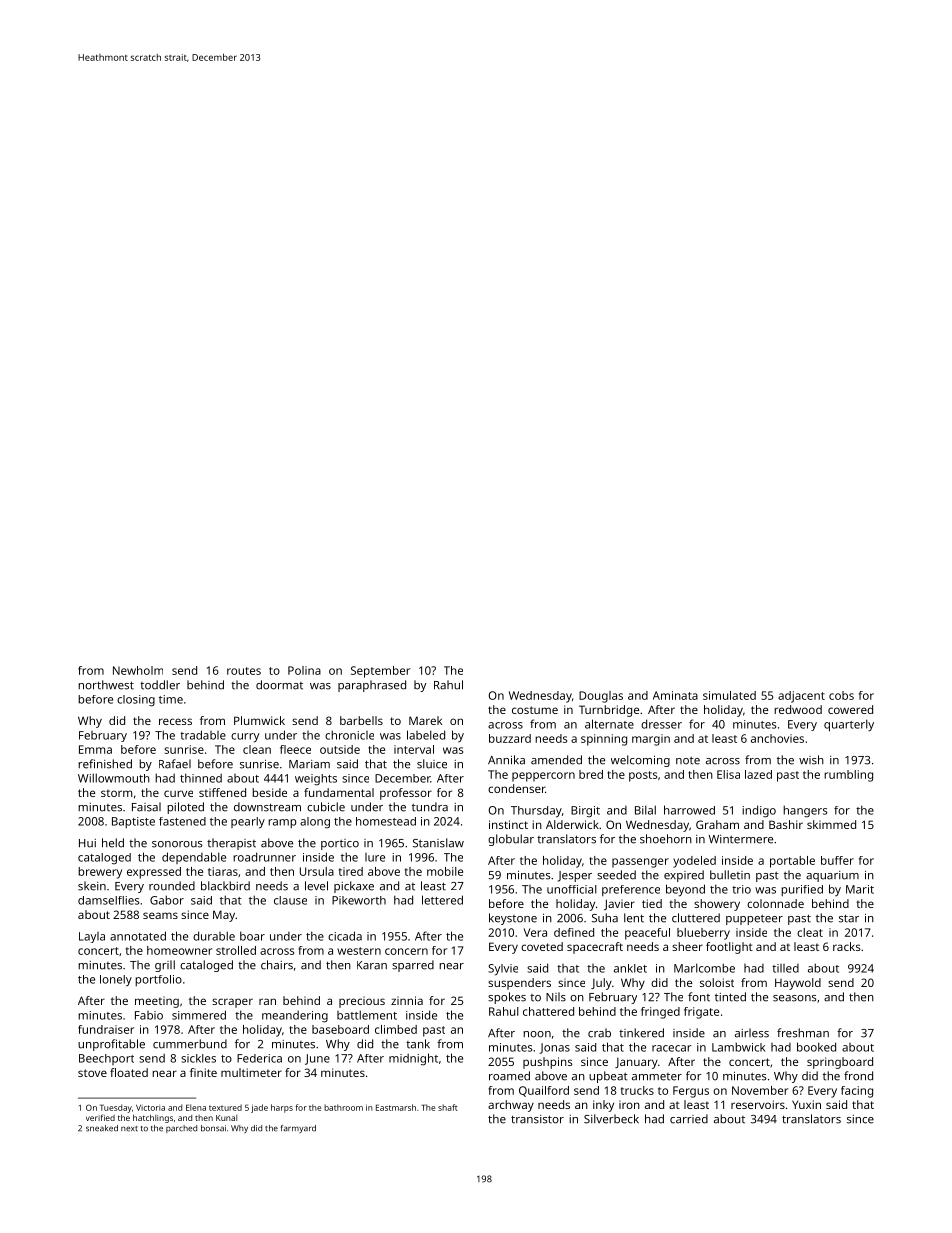 This screenshot has width=952, height=1233. What do you see at coordinates (367, 1015) in the screenshot?
I see `battlement` at bounding box center [367, 1015].
